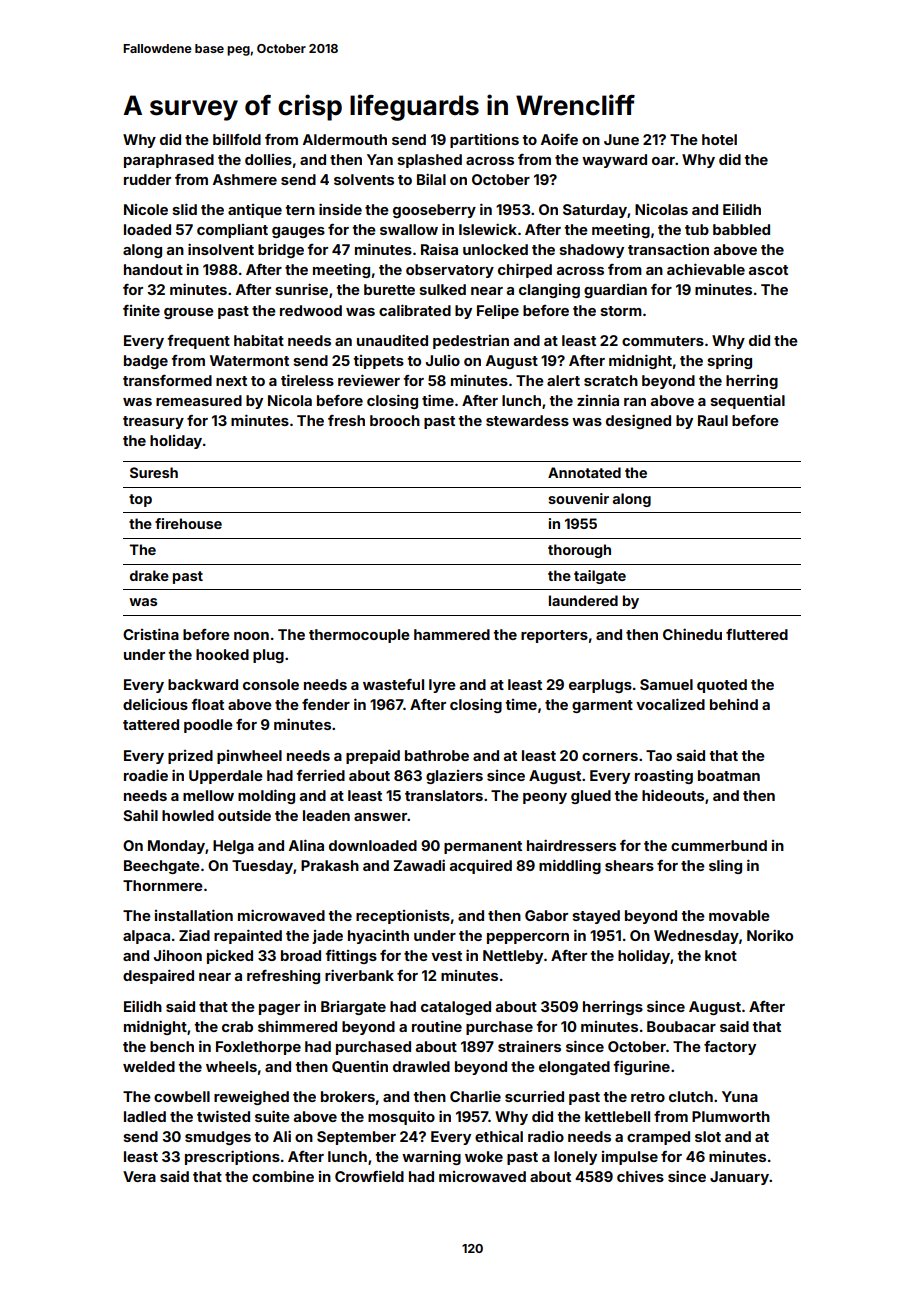 The height and width of the page is (1308, 924). I want to click on firehouse, so click(188, 523).
